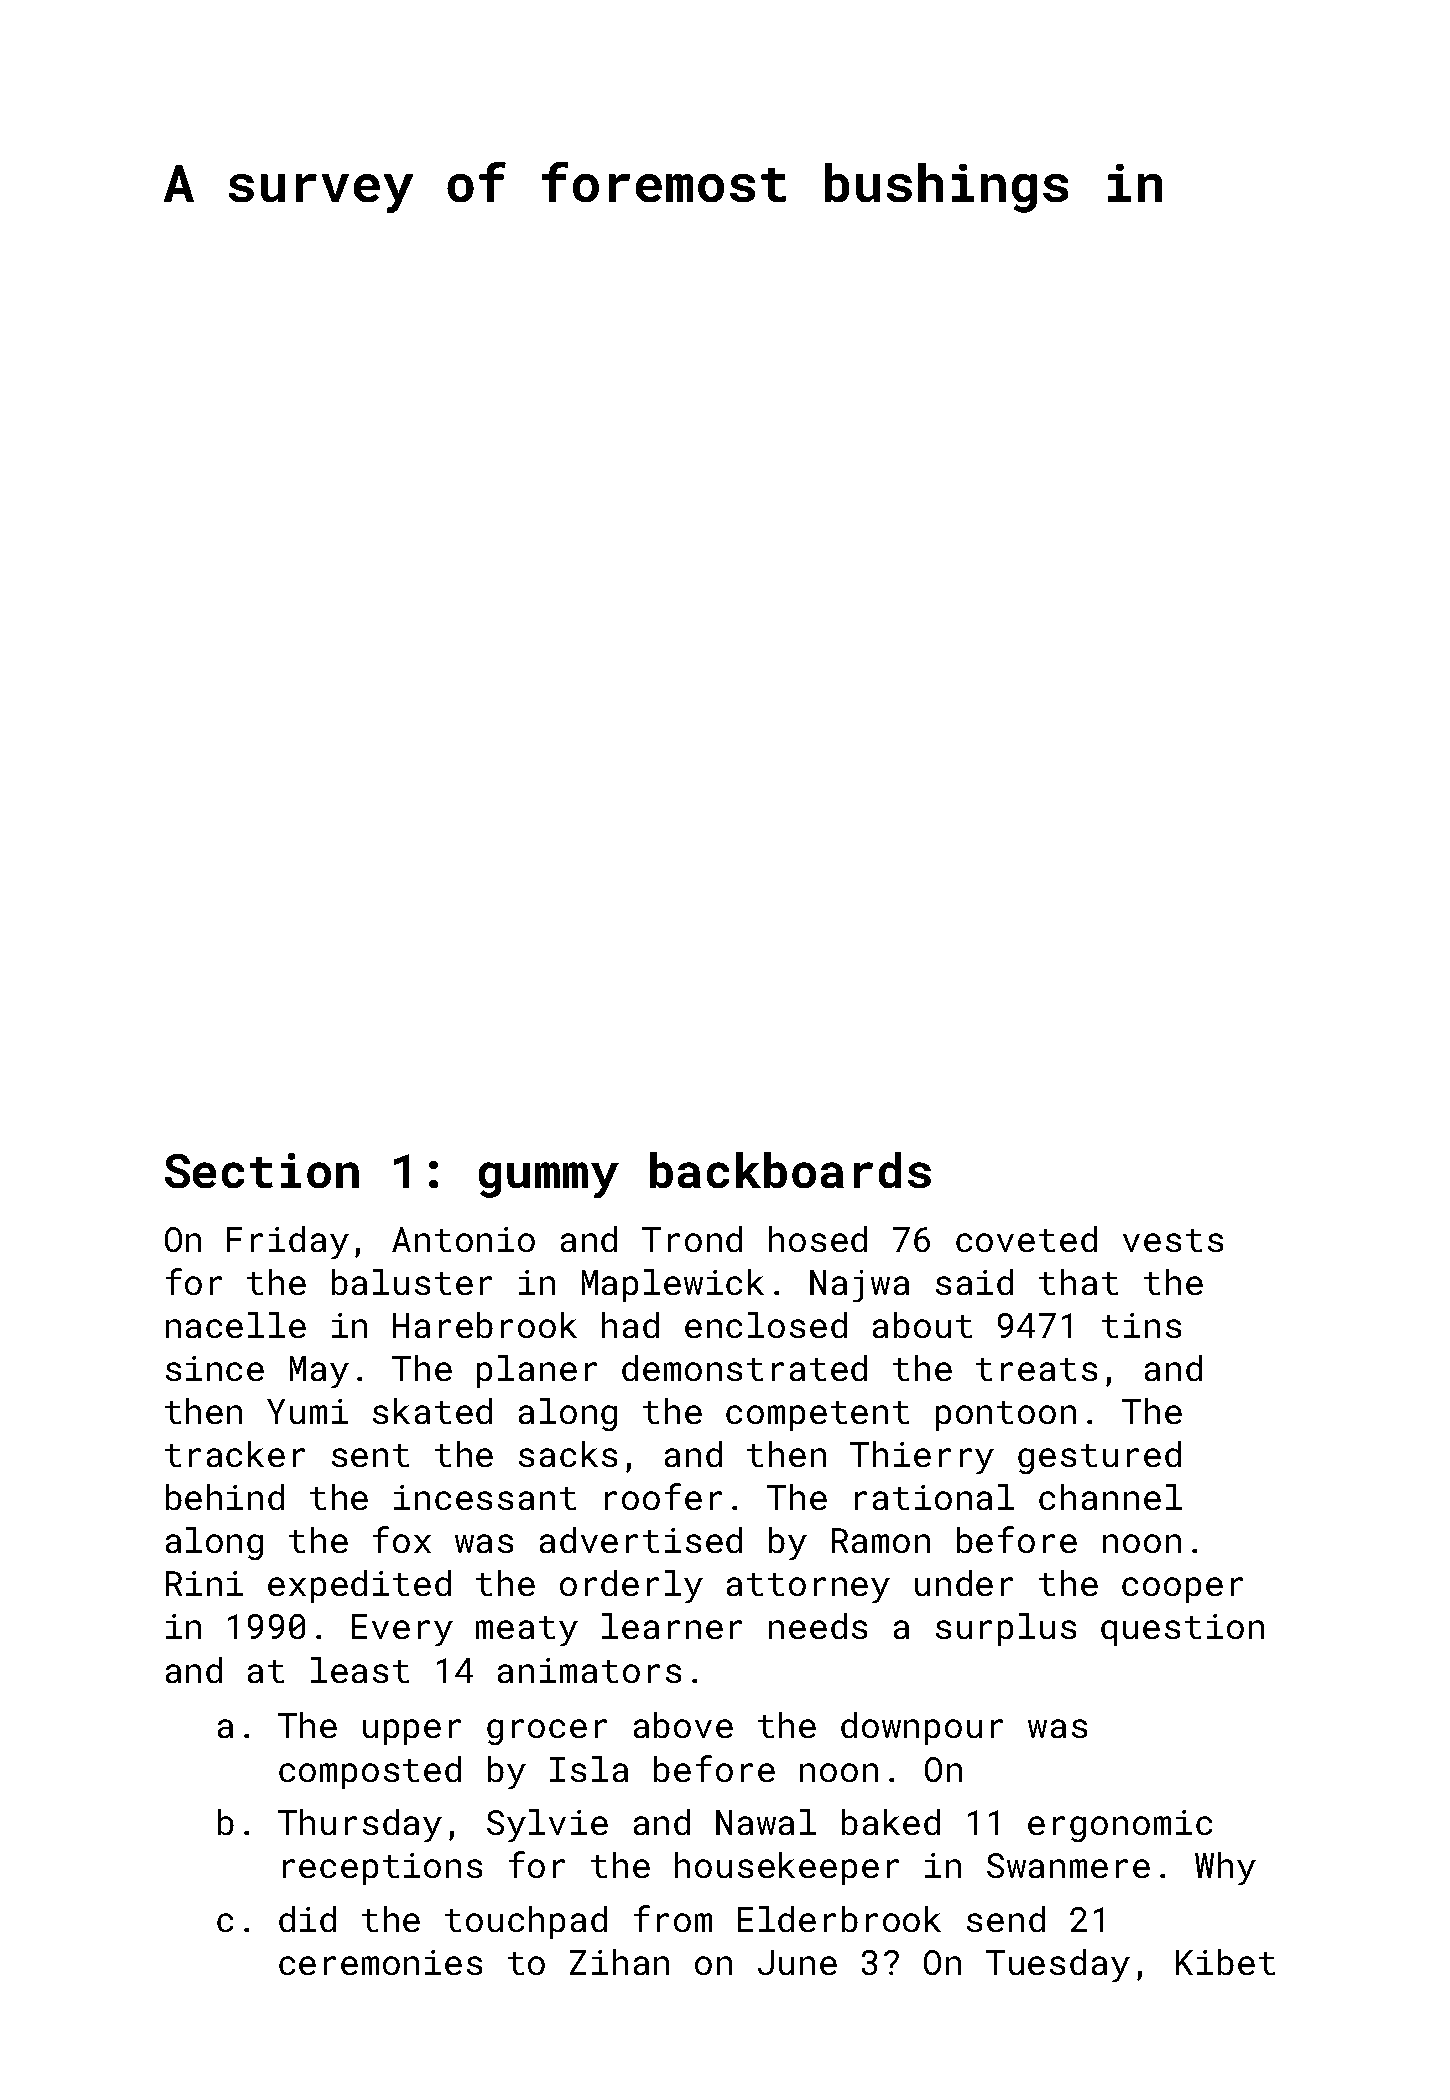 The image size is (1450, 2100). I want to click on surplus, so click(1006, 1629).
